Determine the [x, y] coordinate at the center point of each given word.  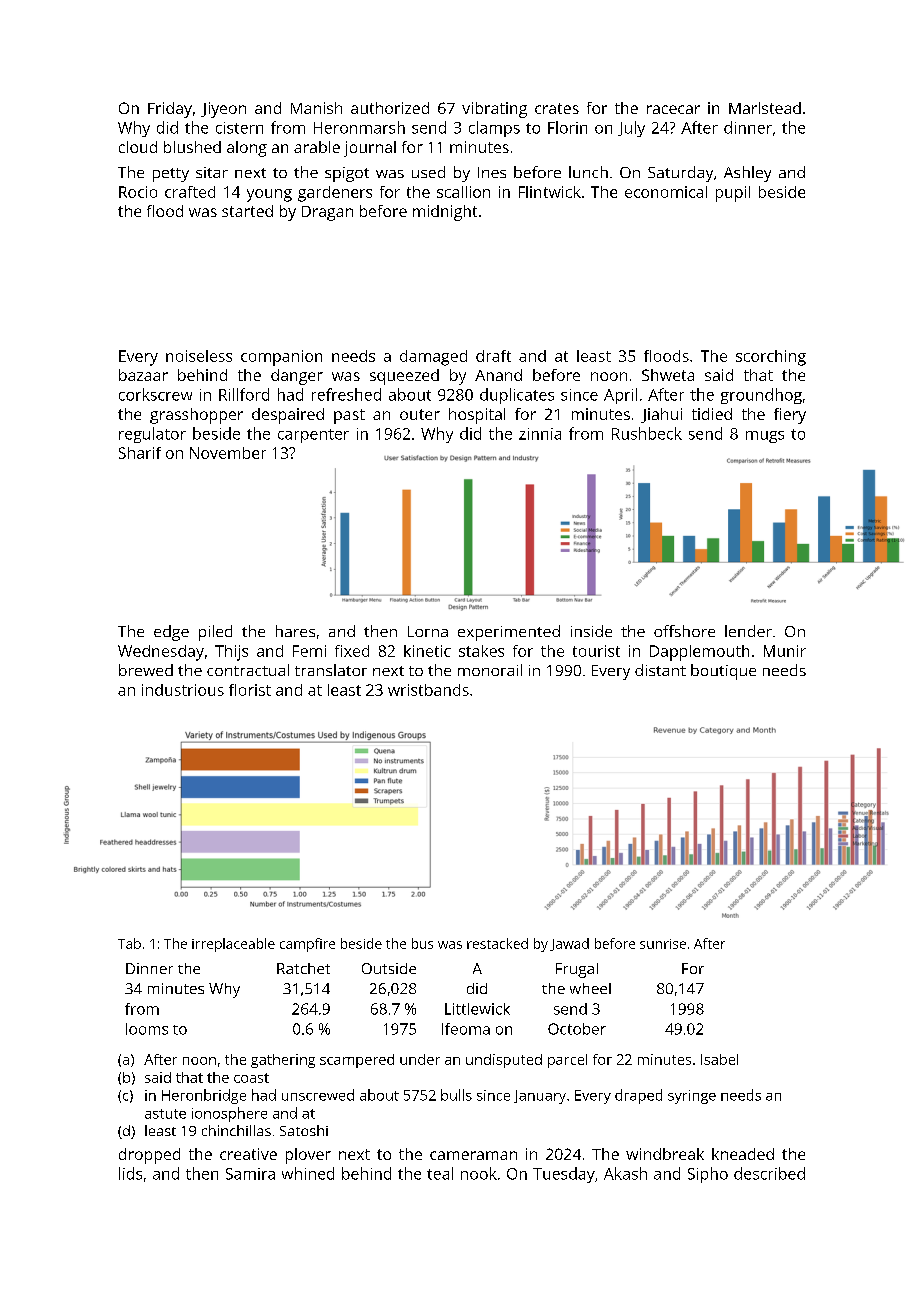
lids [130, 1173]
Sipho [708, 1175]
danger [297, 377]
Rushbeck [647, 433]
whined [308, 1173]
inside [591, 631]
